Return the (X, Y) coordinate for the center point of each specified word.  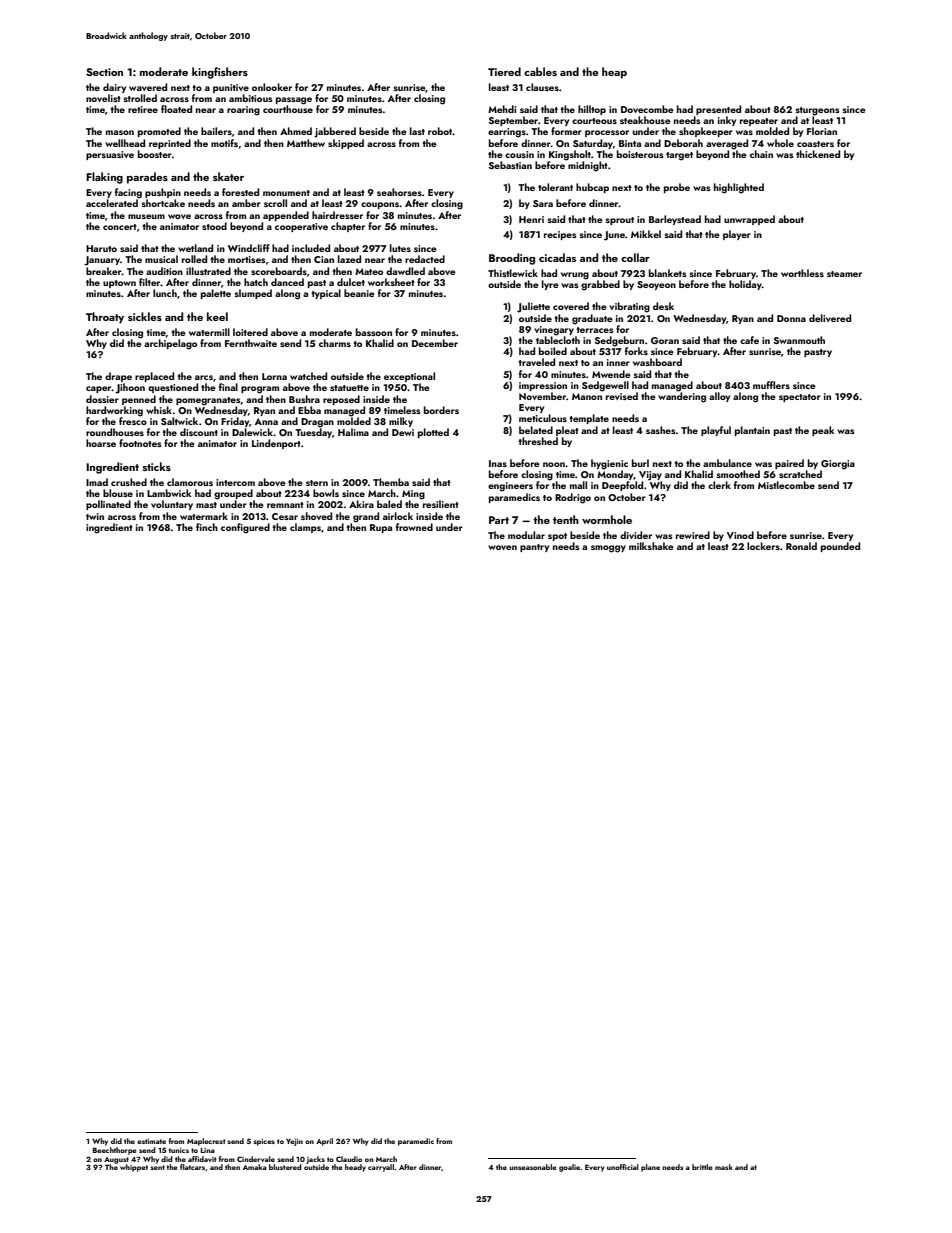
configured (245, 528)
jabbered (335, 132)
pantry (534, 548)
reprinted (170, 144)
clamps (305, 528)
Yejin (294, 1142)
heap (614, 73)
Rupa (381, 528)
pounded (840, 547)
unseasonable (533, 1167)
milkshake (651, 546)
